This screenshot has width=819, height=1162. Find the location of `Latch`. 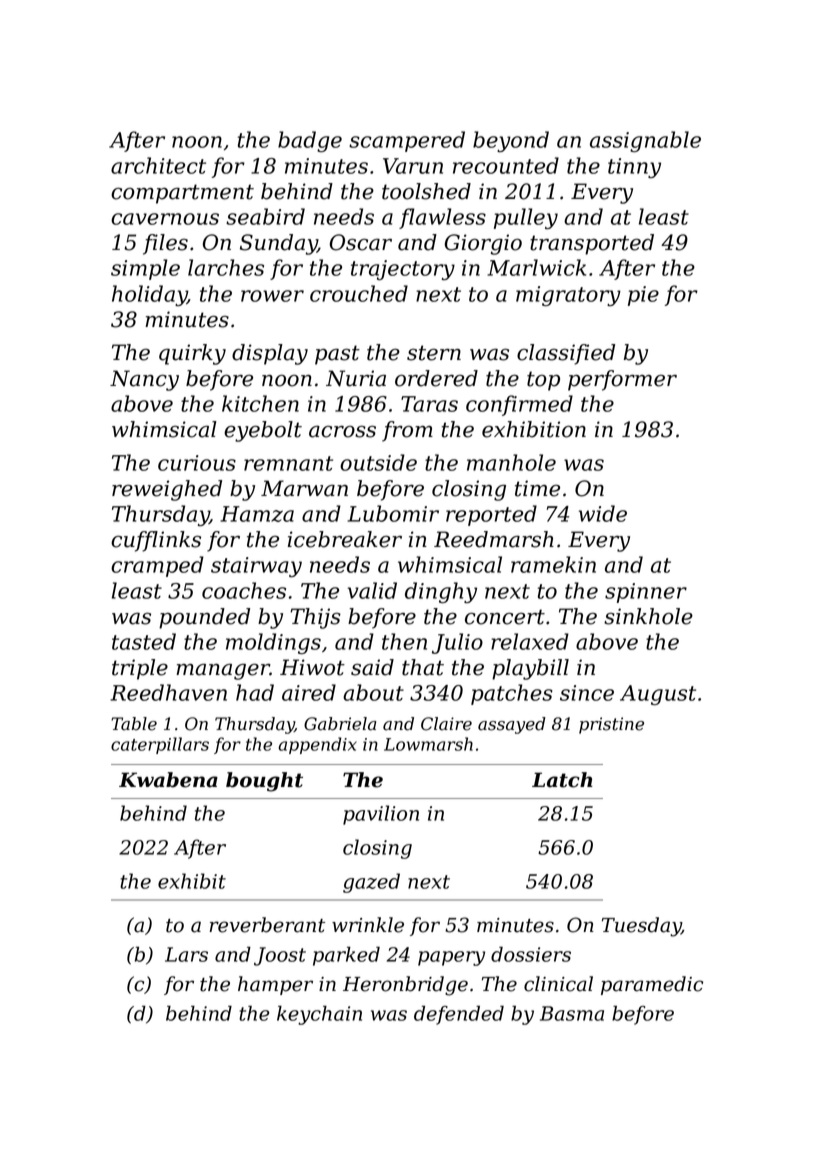

Latch is located at coordinates (562, 780).
